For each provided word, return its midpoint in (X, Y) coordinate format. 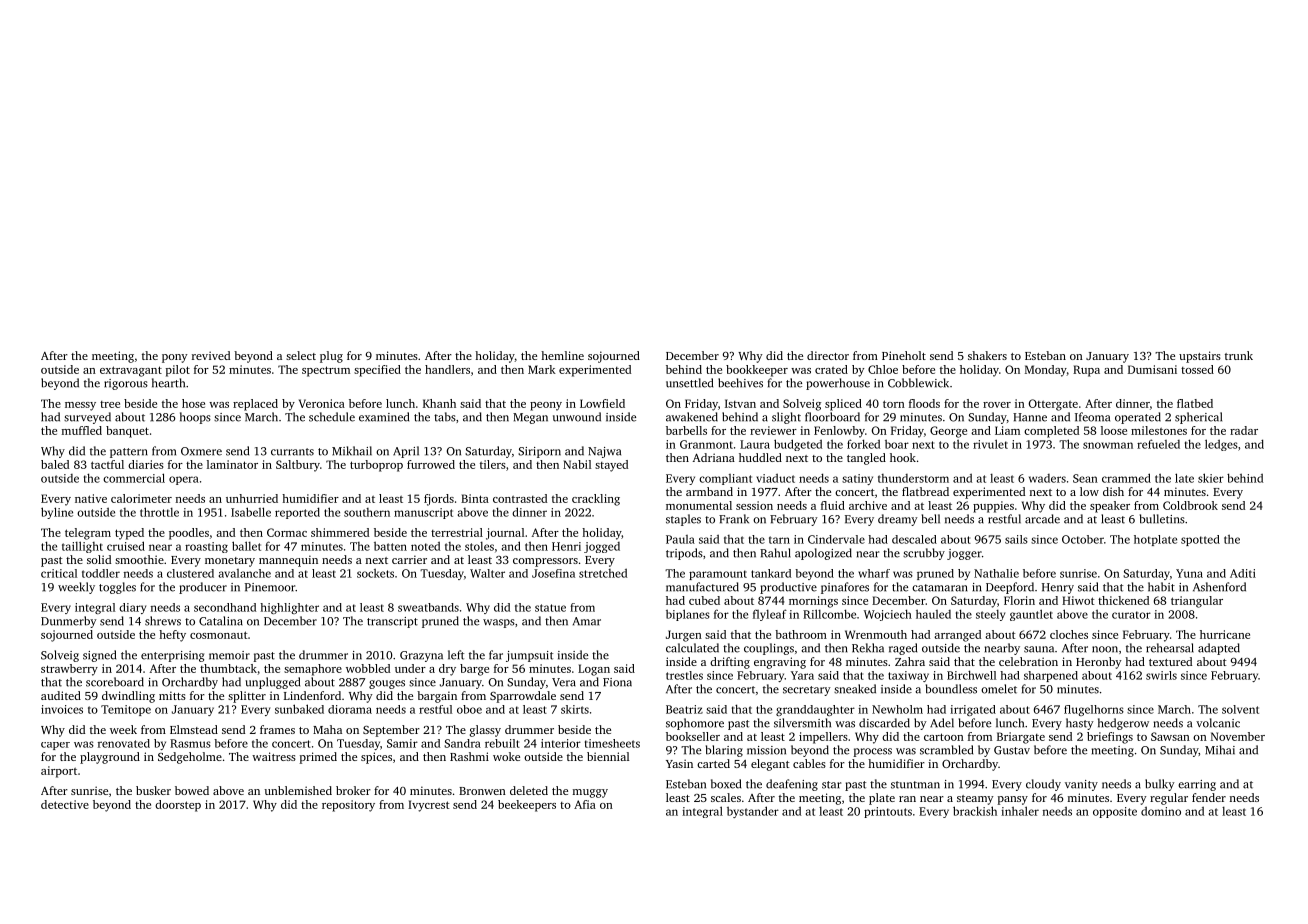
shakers (987, 355)
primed (318, 758)
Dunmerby (69, 622)
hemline (562, 355)
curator (1131, 615)
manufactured (702, 587)
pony (175, 358)
